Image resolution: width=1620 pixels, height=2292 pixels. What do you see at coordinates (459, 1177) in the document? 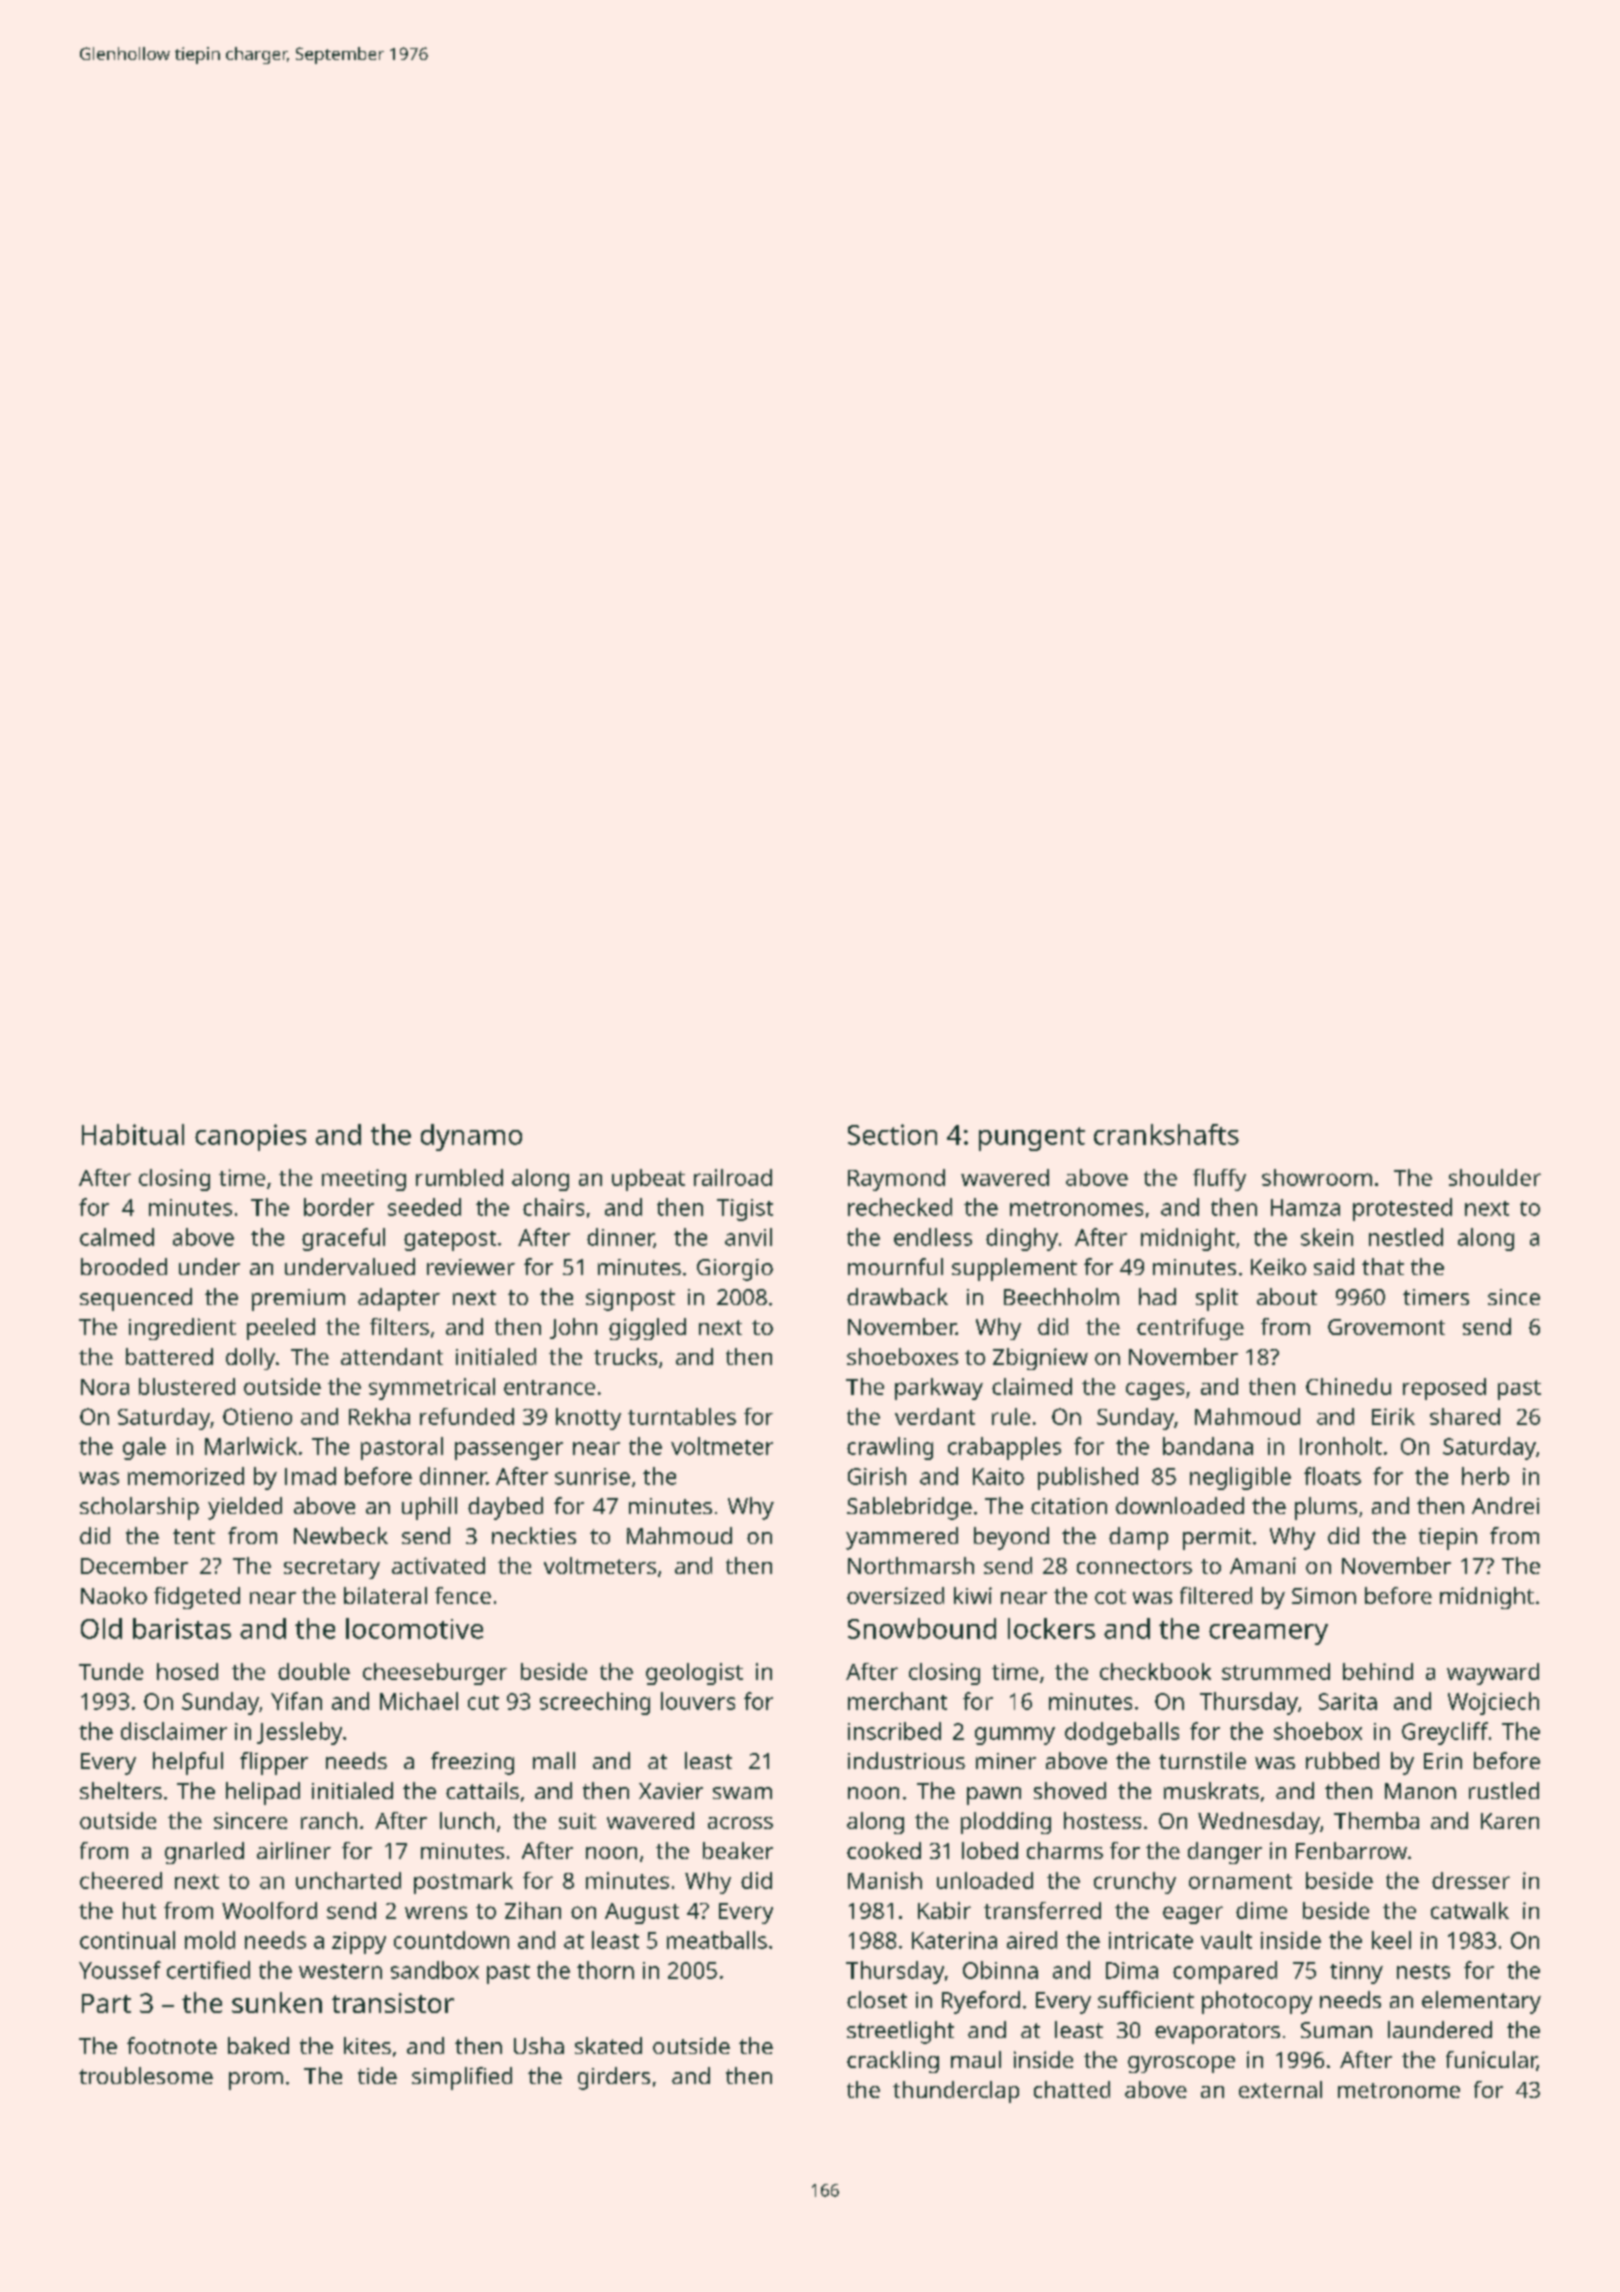
I see `rumbled` at bounding box center [459, 1177].
